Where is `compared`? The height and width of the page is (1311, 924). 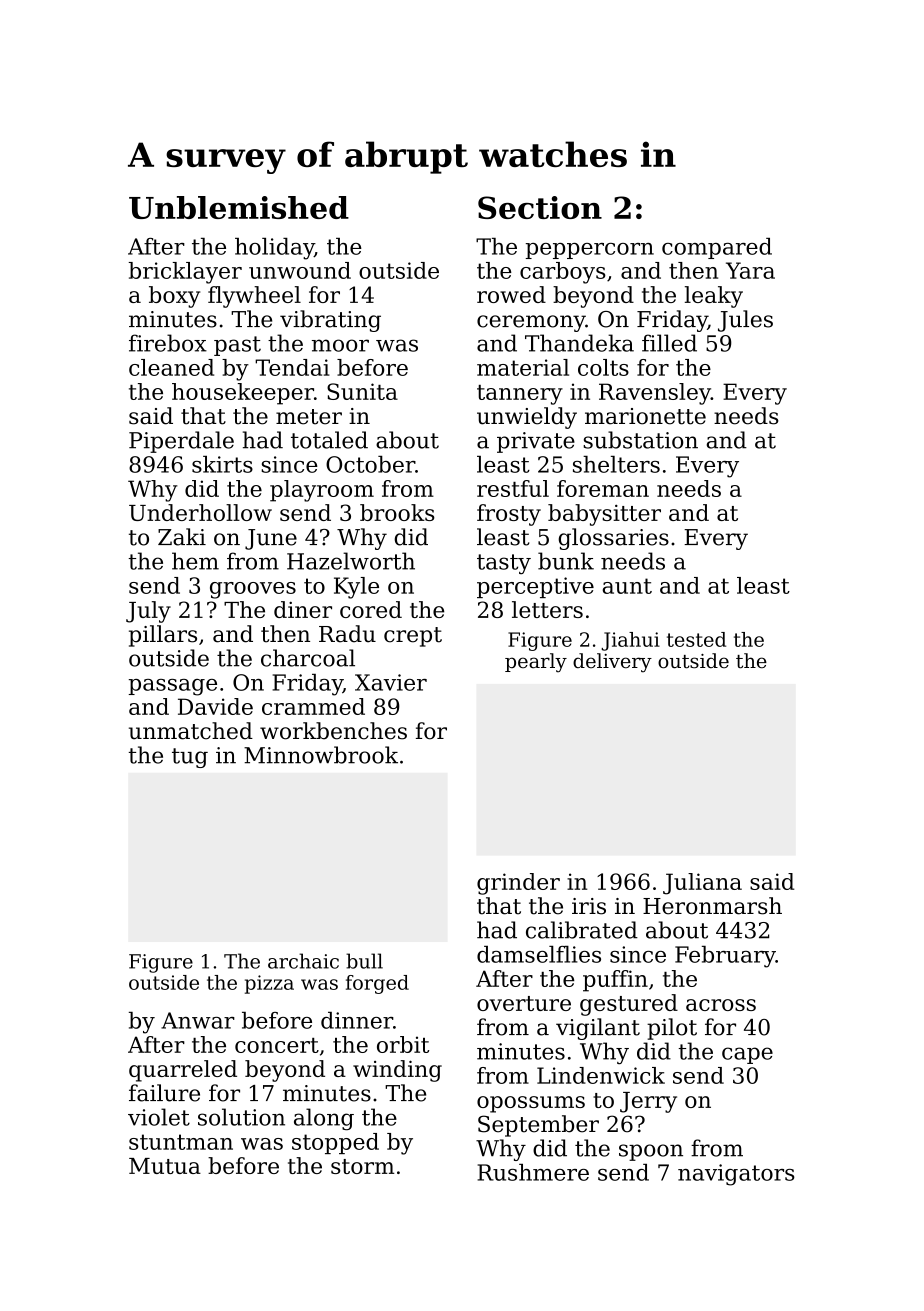 compared is located at coordinates (717, 248).
